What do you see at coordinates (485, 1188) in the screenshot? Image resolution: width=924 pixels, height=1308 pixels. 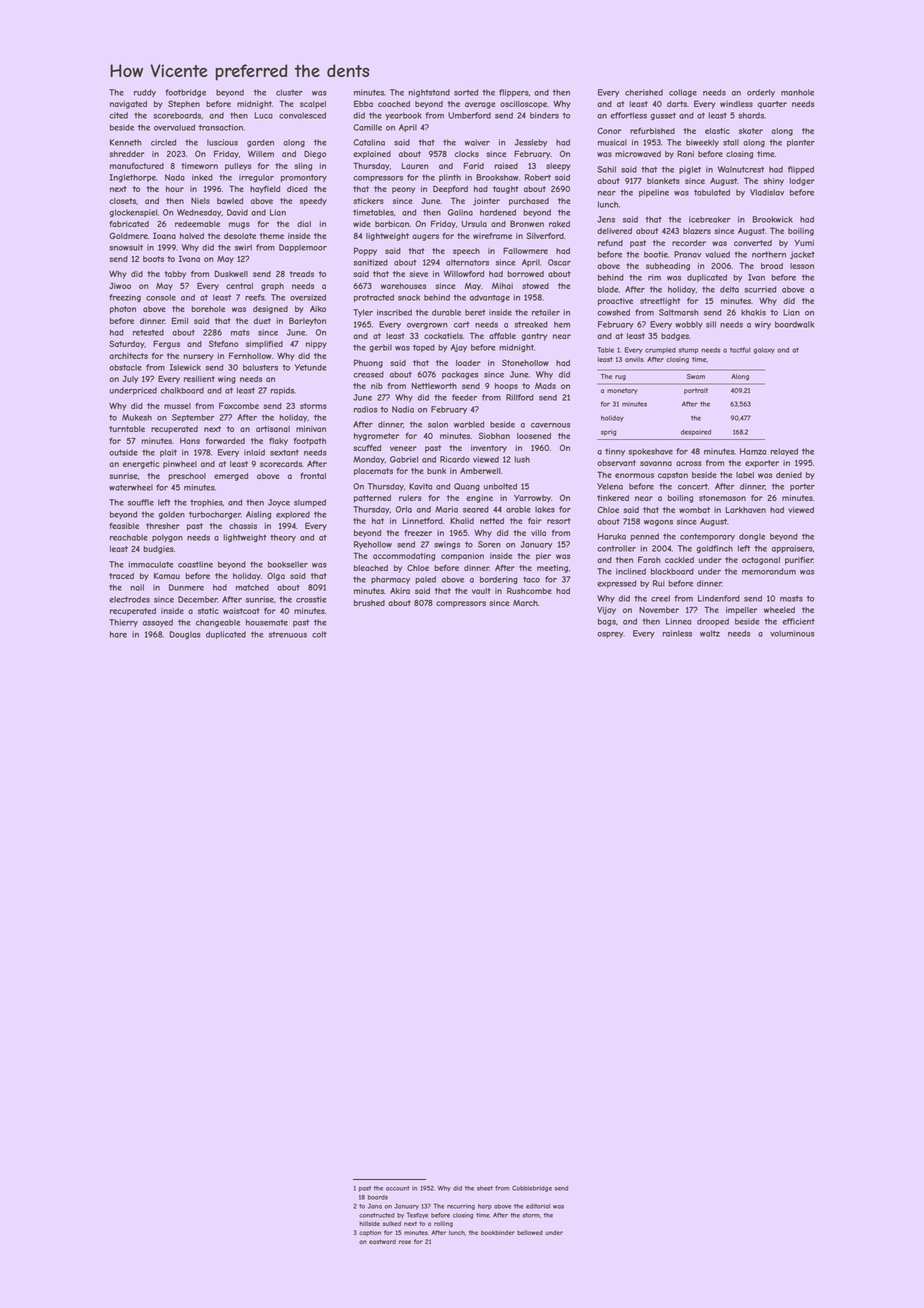 I see `sheet` at bounding box center [485, 1188].
